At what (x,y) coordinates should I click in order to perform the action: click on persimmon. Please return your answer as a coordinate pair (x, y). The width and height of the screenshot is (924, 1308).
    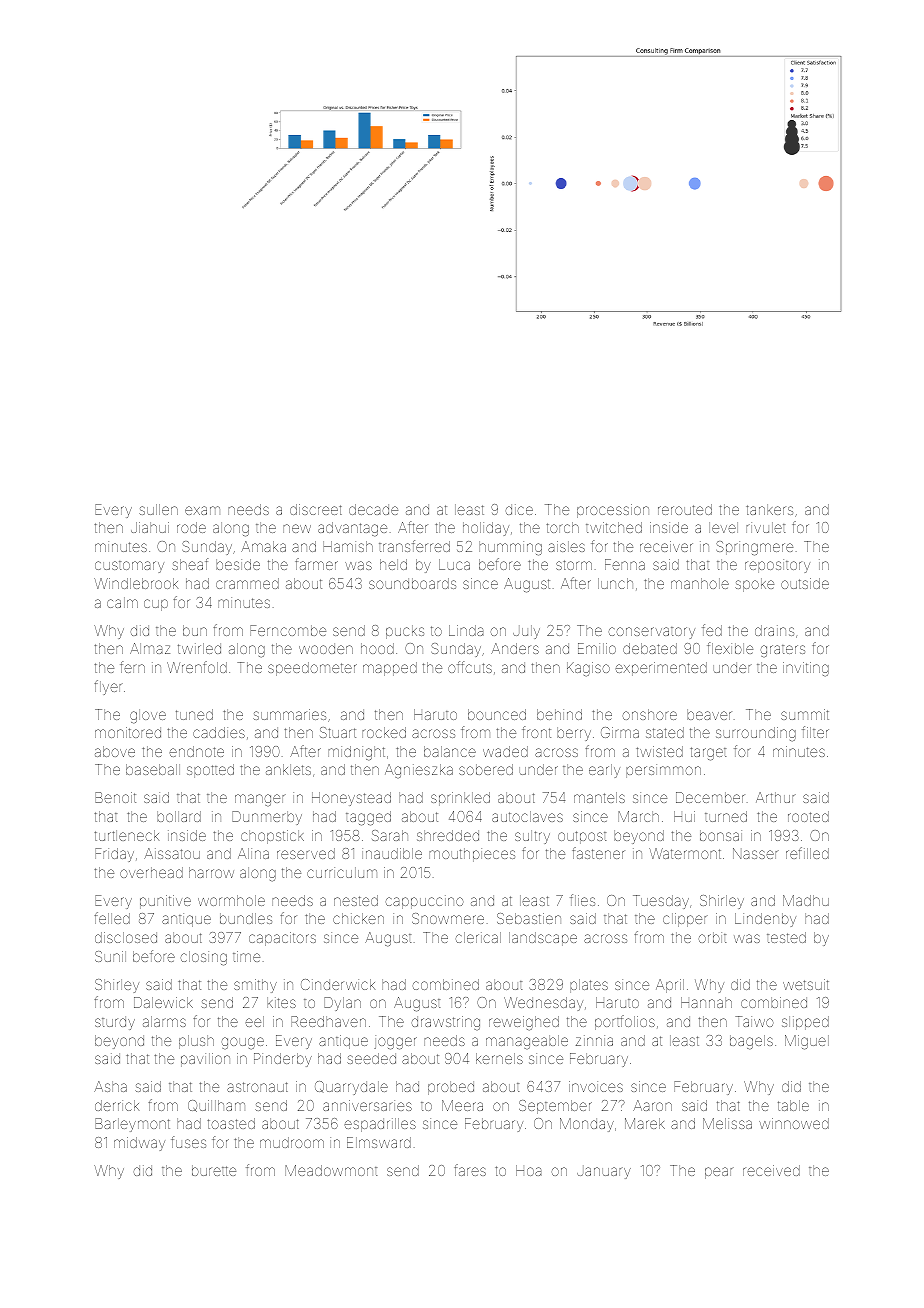
    Looking at the image, I should click on (663, 771).
